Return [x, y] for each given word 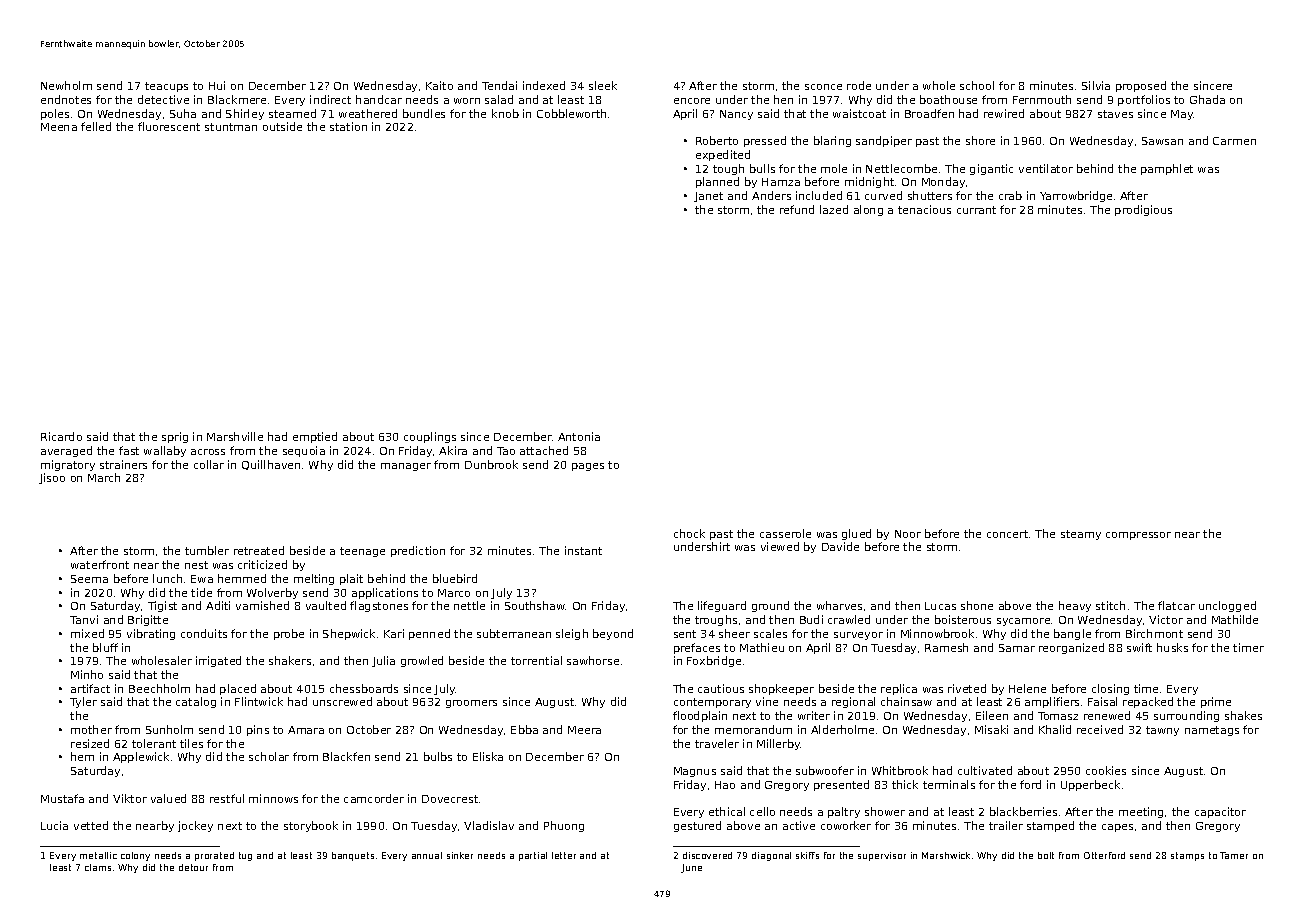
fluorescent [169, 126]
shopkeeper [781, 689]
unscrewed [342, 701]
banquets [353, 856]
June [691, 868]
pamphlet [1167, 169]
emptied [315, 437]
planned [717, 182]
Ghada [1207, 99]
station [348, 126]
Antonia [579, 436]
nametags [1212, 731]
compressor [1138, 536]
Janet [708, 197]
